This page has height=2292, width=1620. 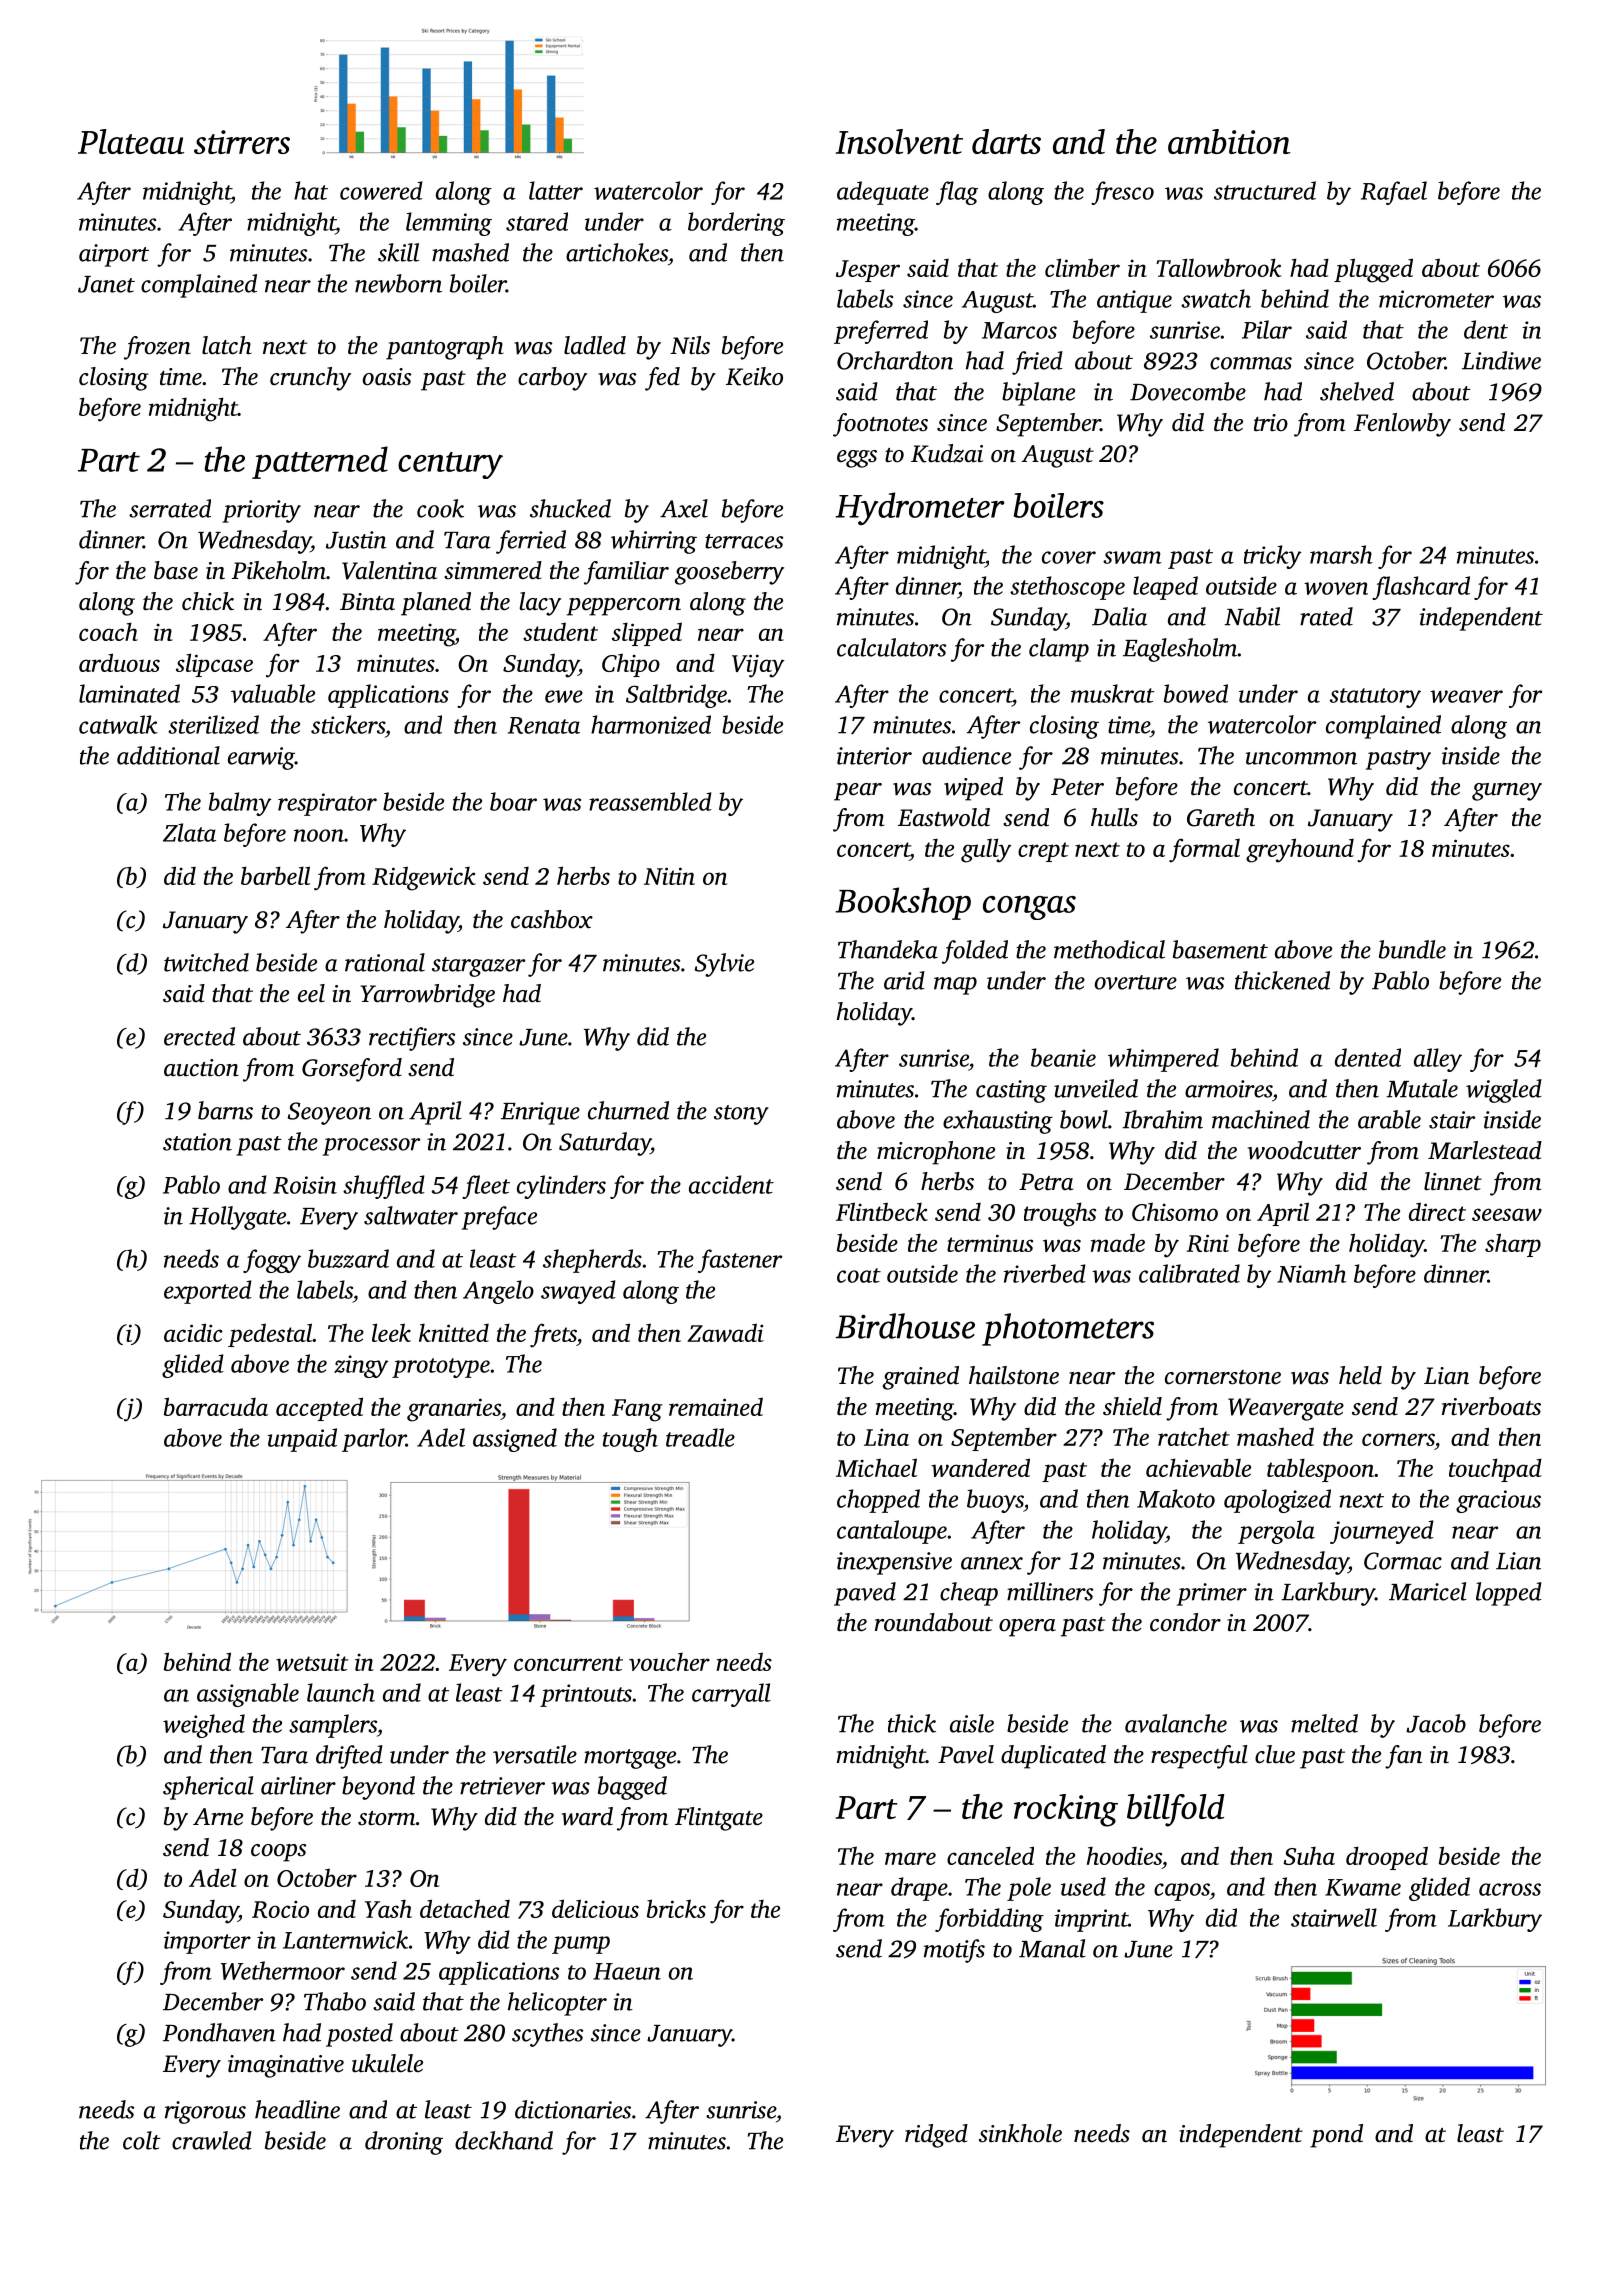 What do you see at coordinates (242, 142) in the page?
I see `stirrers` at bounding box center [242, 142].
